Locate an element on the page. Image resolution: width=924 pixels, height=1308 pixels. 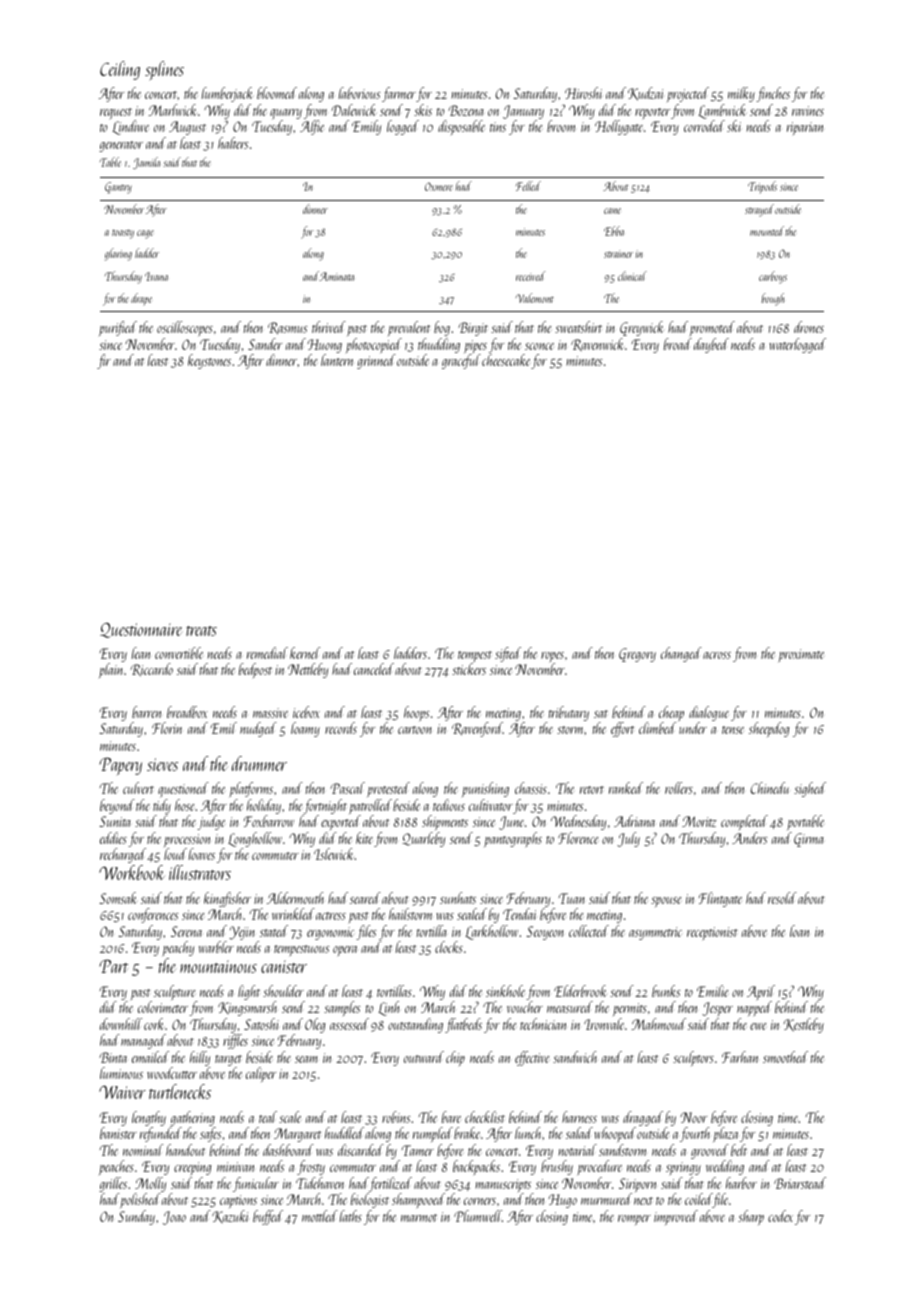
mounted is located at coordinates (767, 231).
